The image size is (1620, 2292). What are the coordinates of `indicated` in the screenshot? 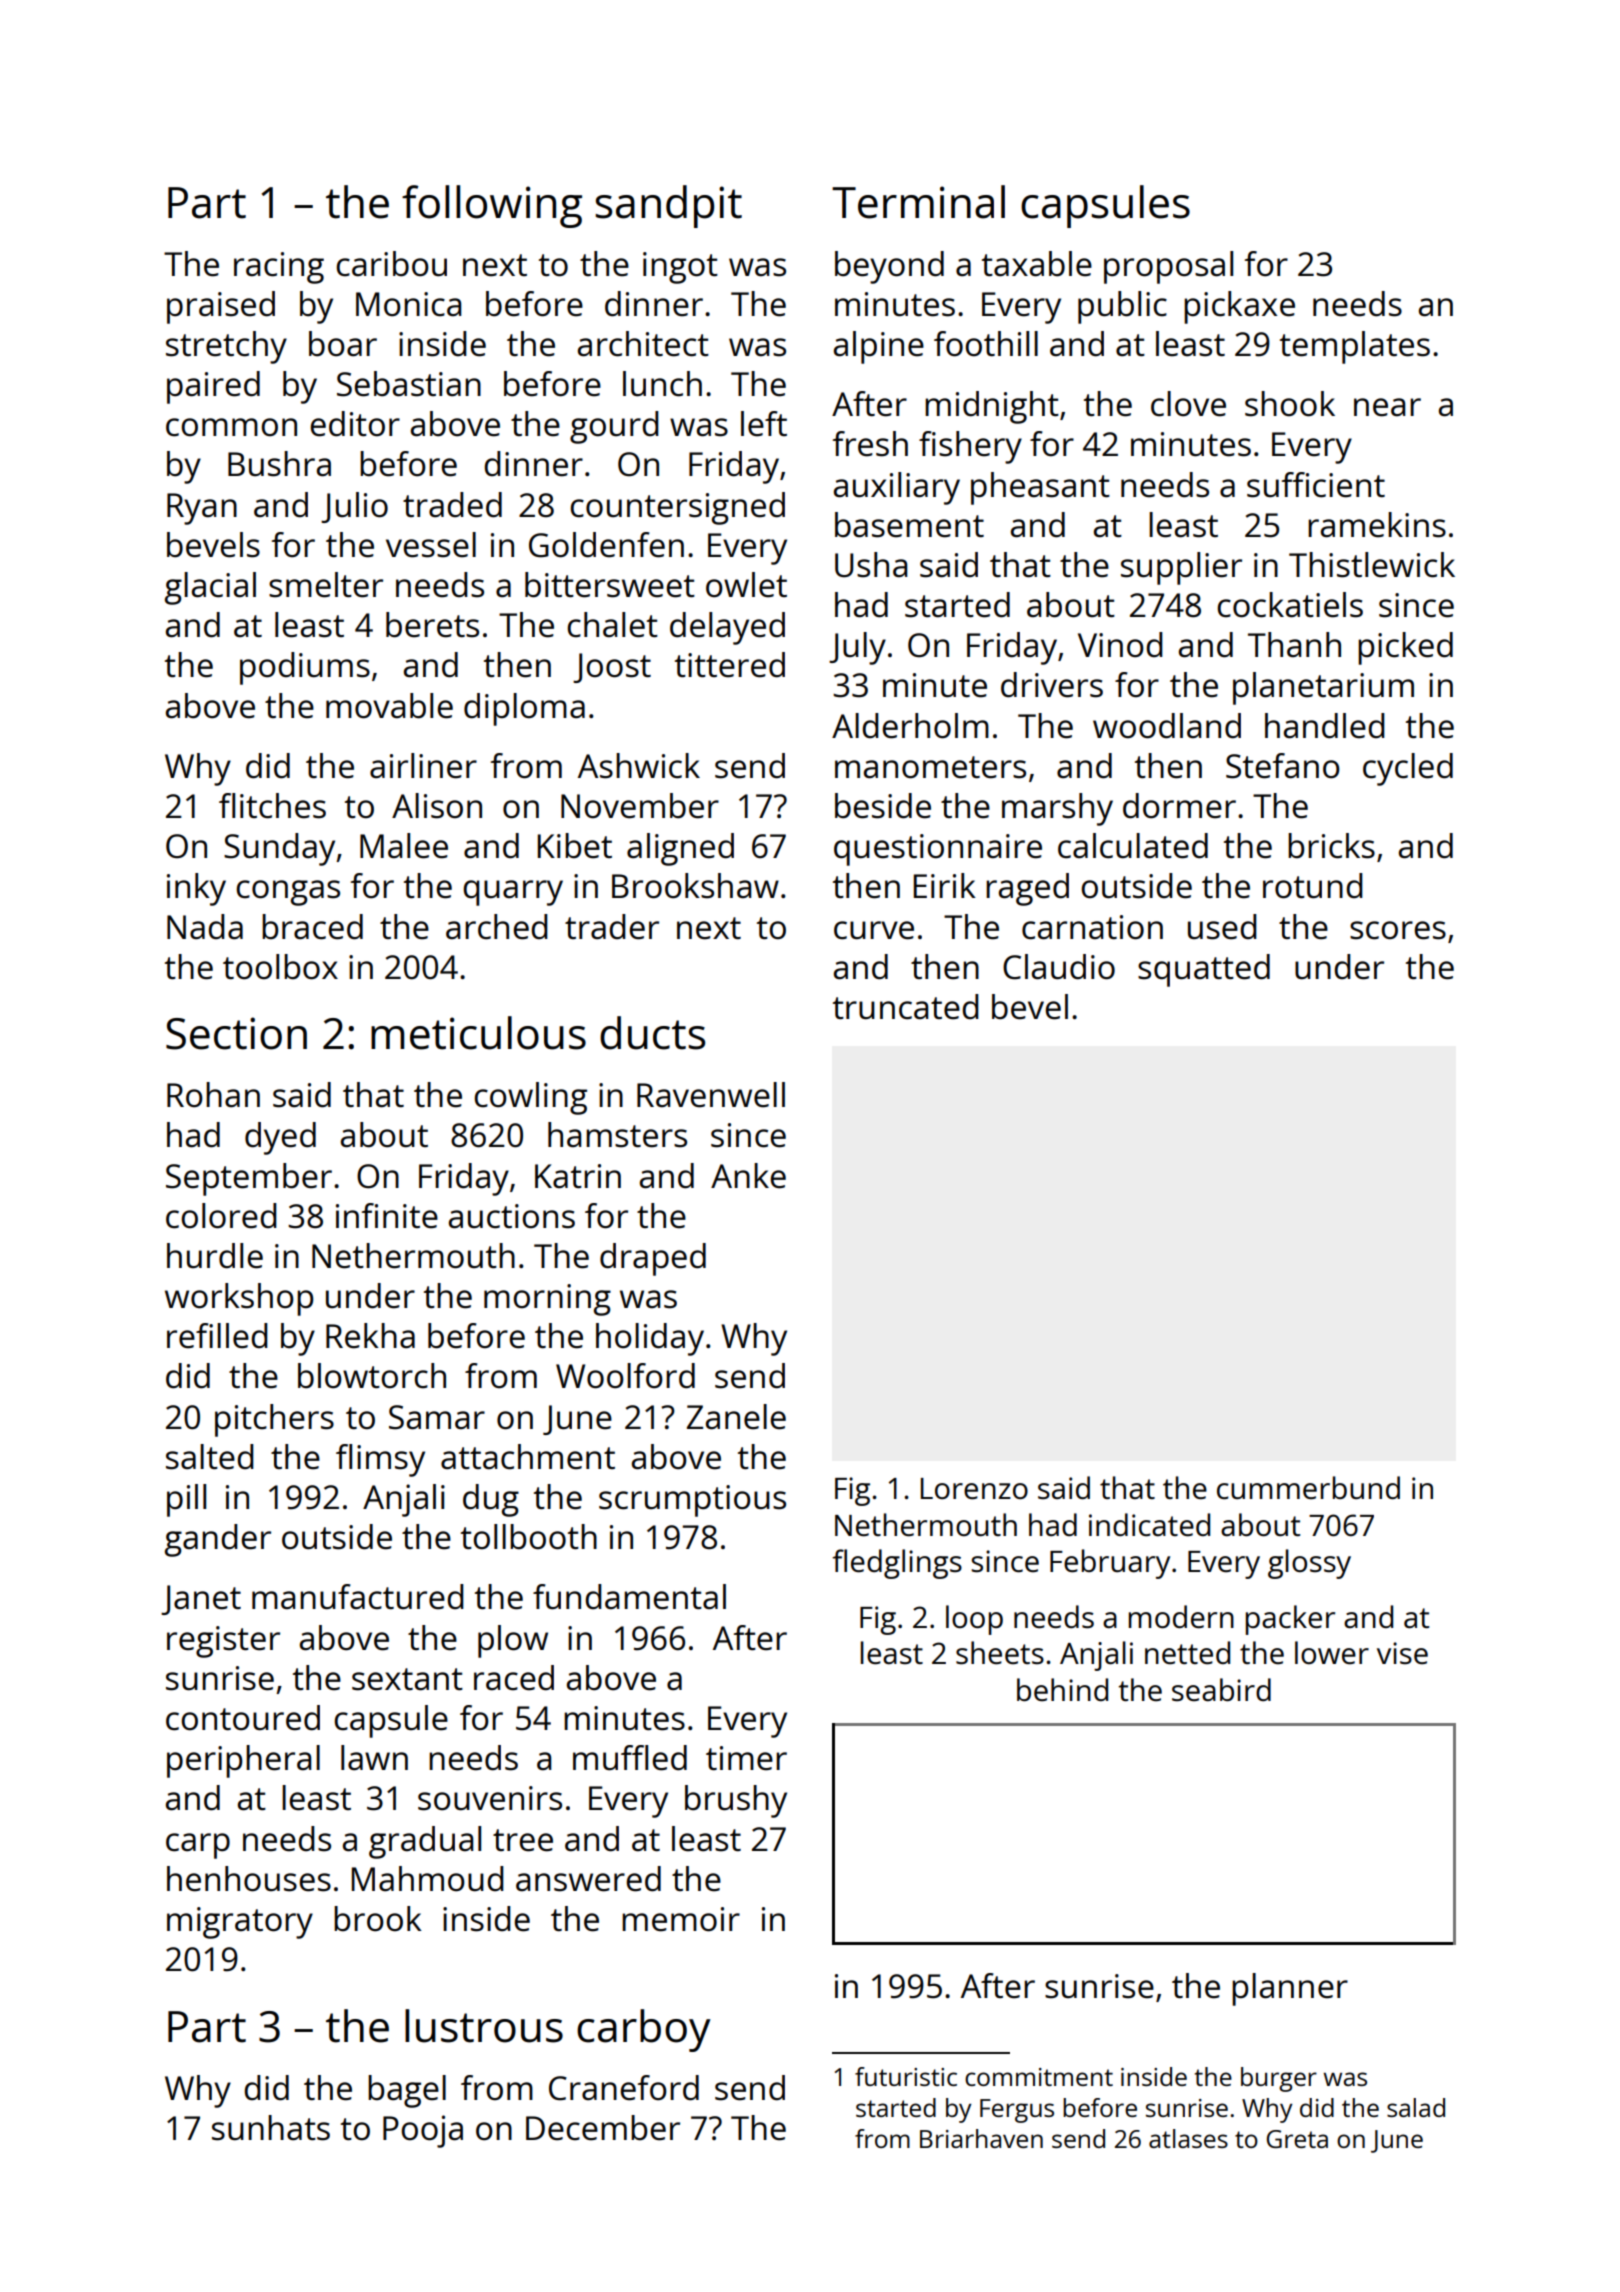 It's located at (1149, 1525).
